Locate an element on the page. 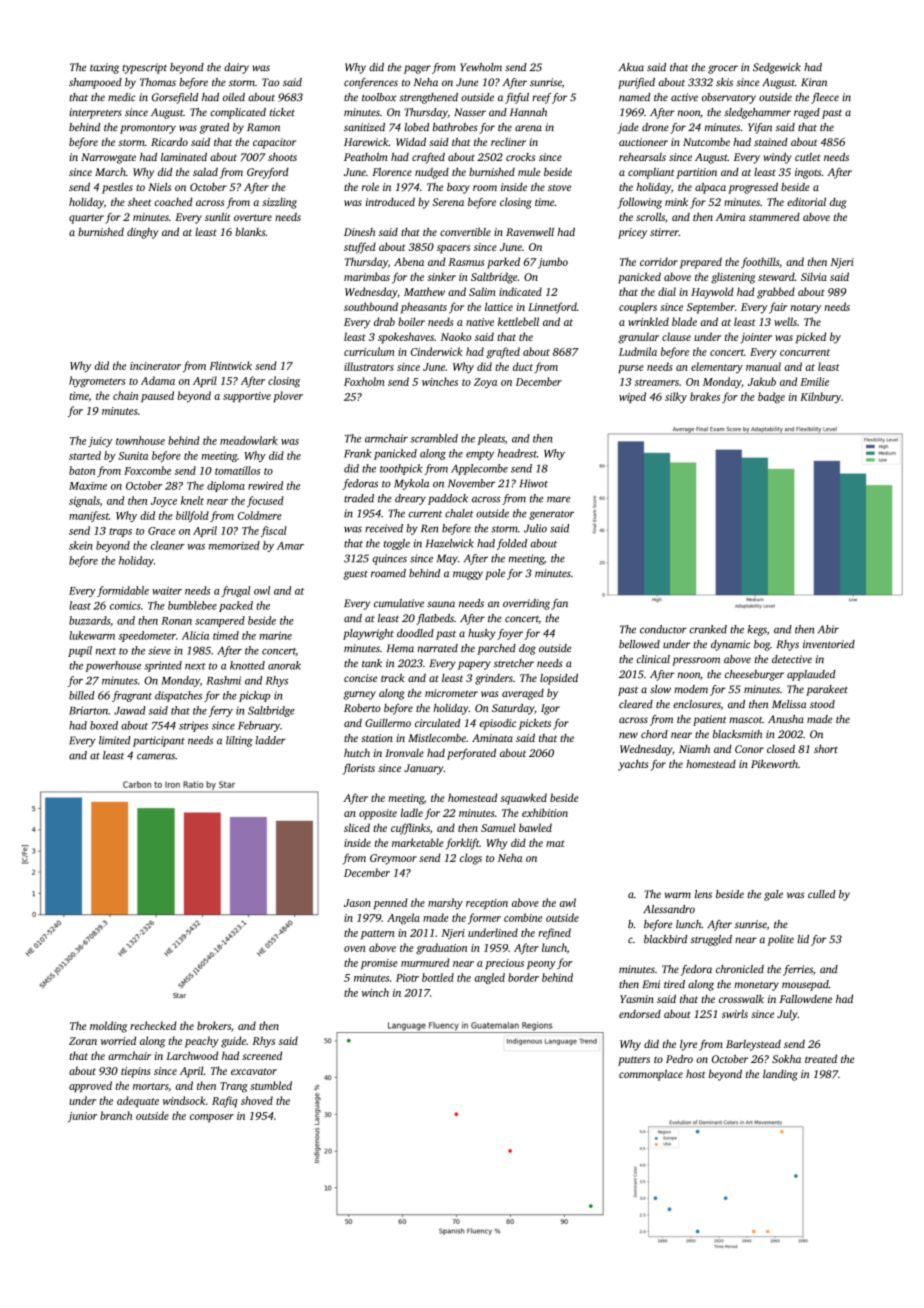 The height and width of the page is (1308, 924). marine is located at coordinates (276, 635).
